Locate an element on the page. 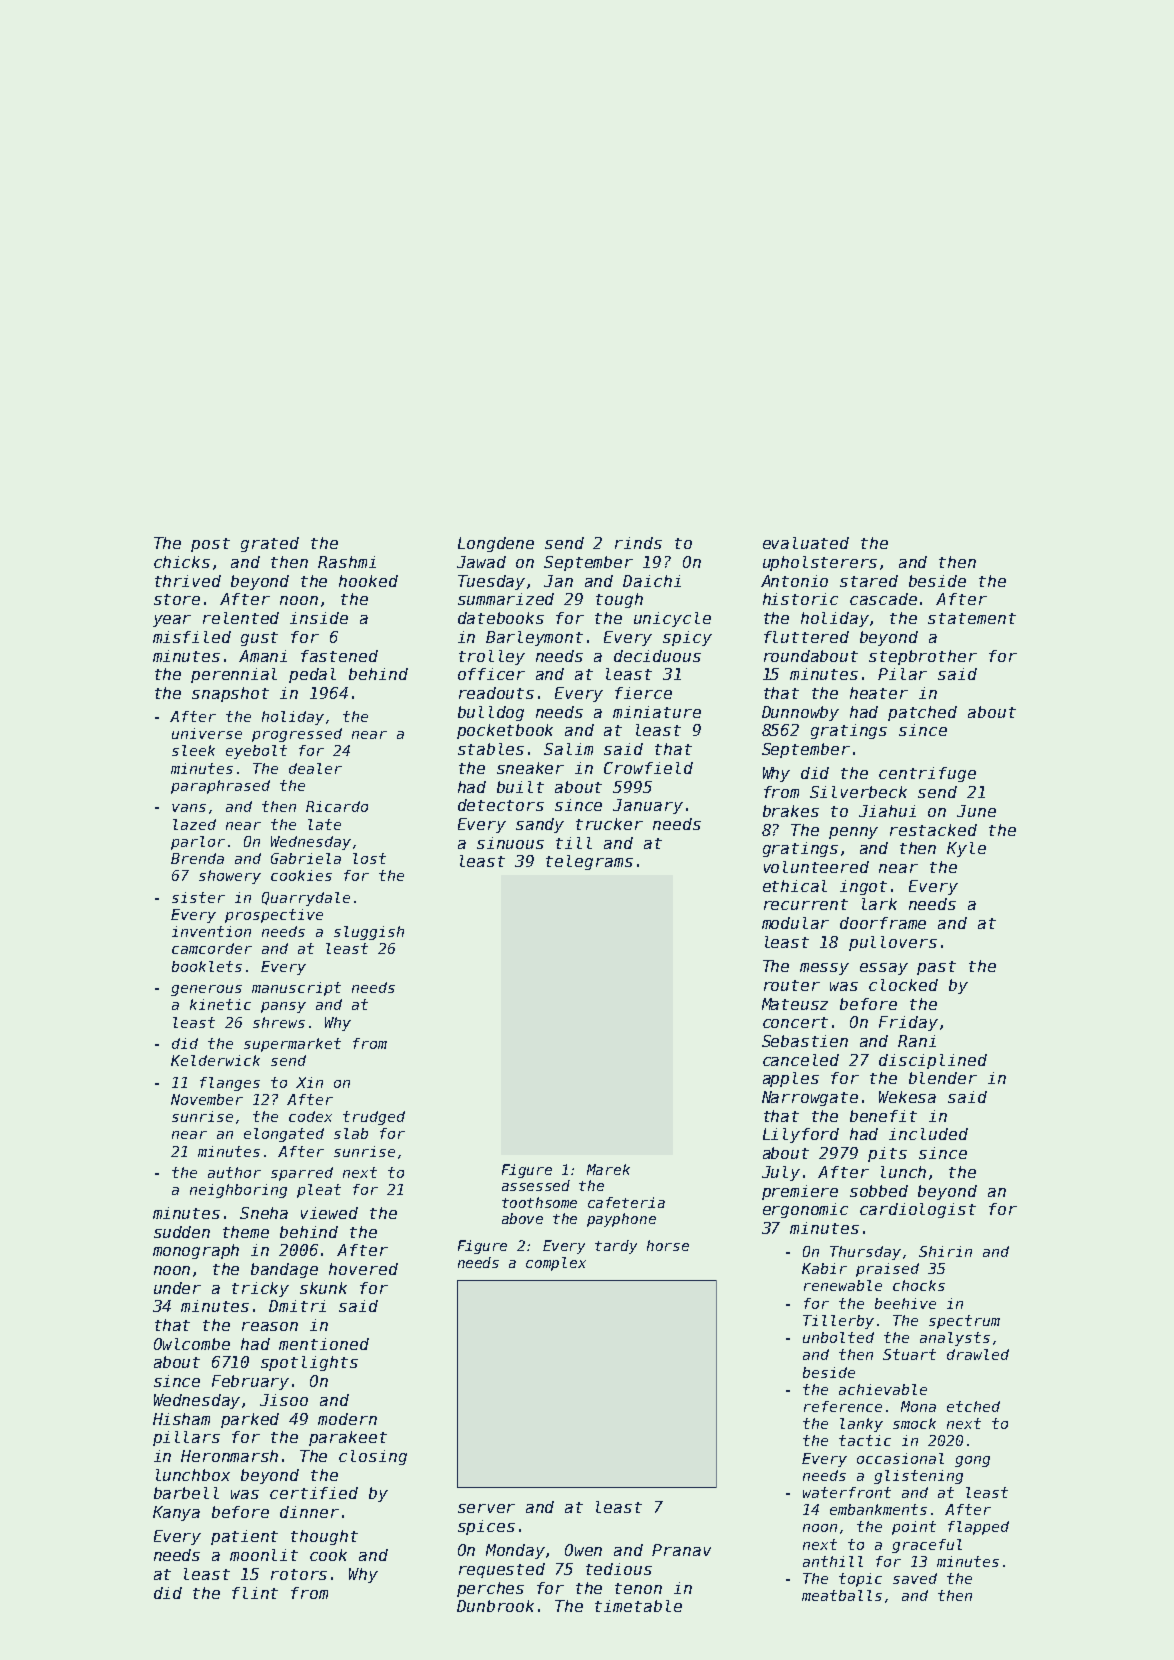  elongated is located at coordinates (284, 1135).
